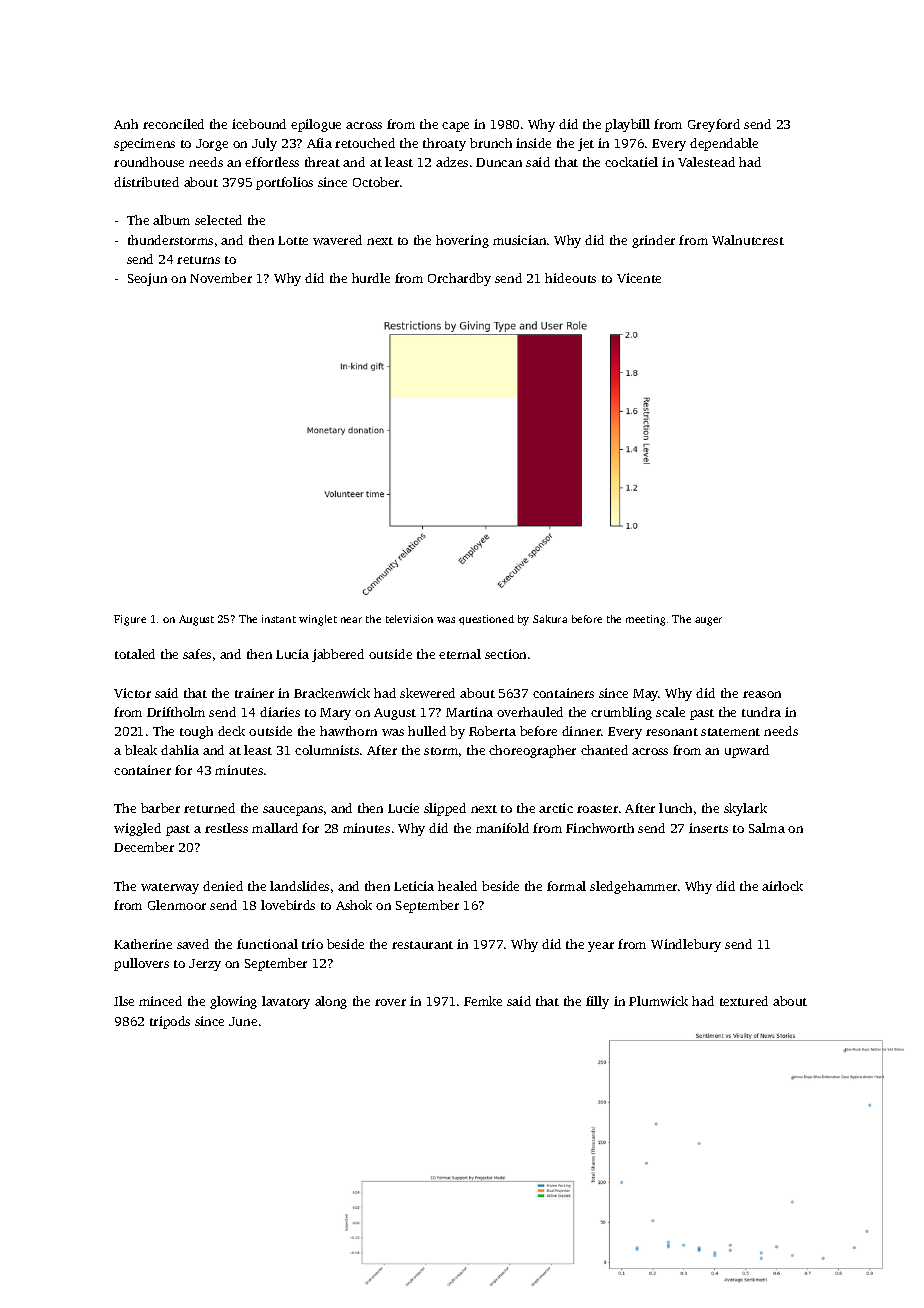  I want to click on instant, so click(279, 619).
